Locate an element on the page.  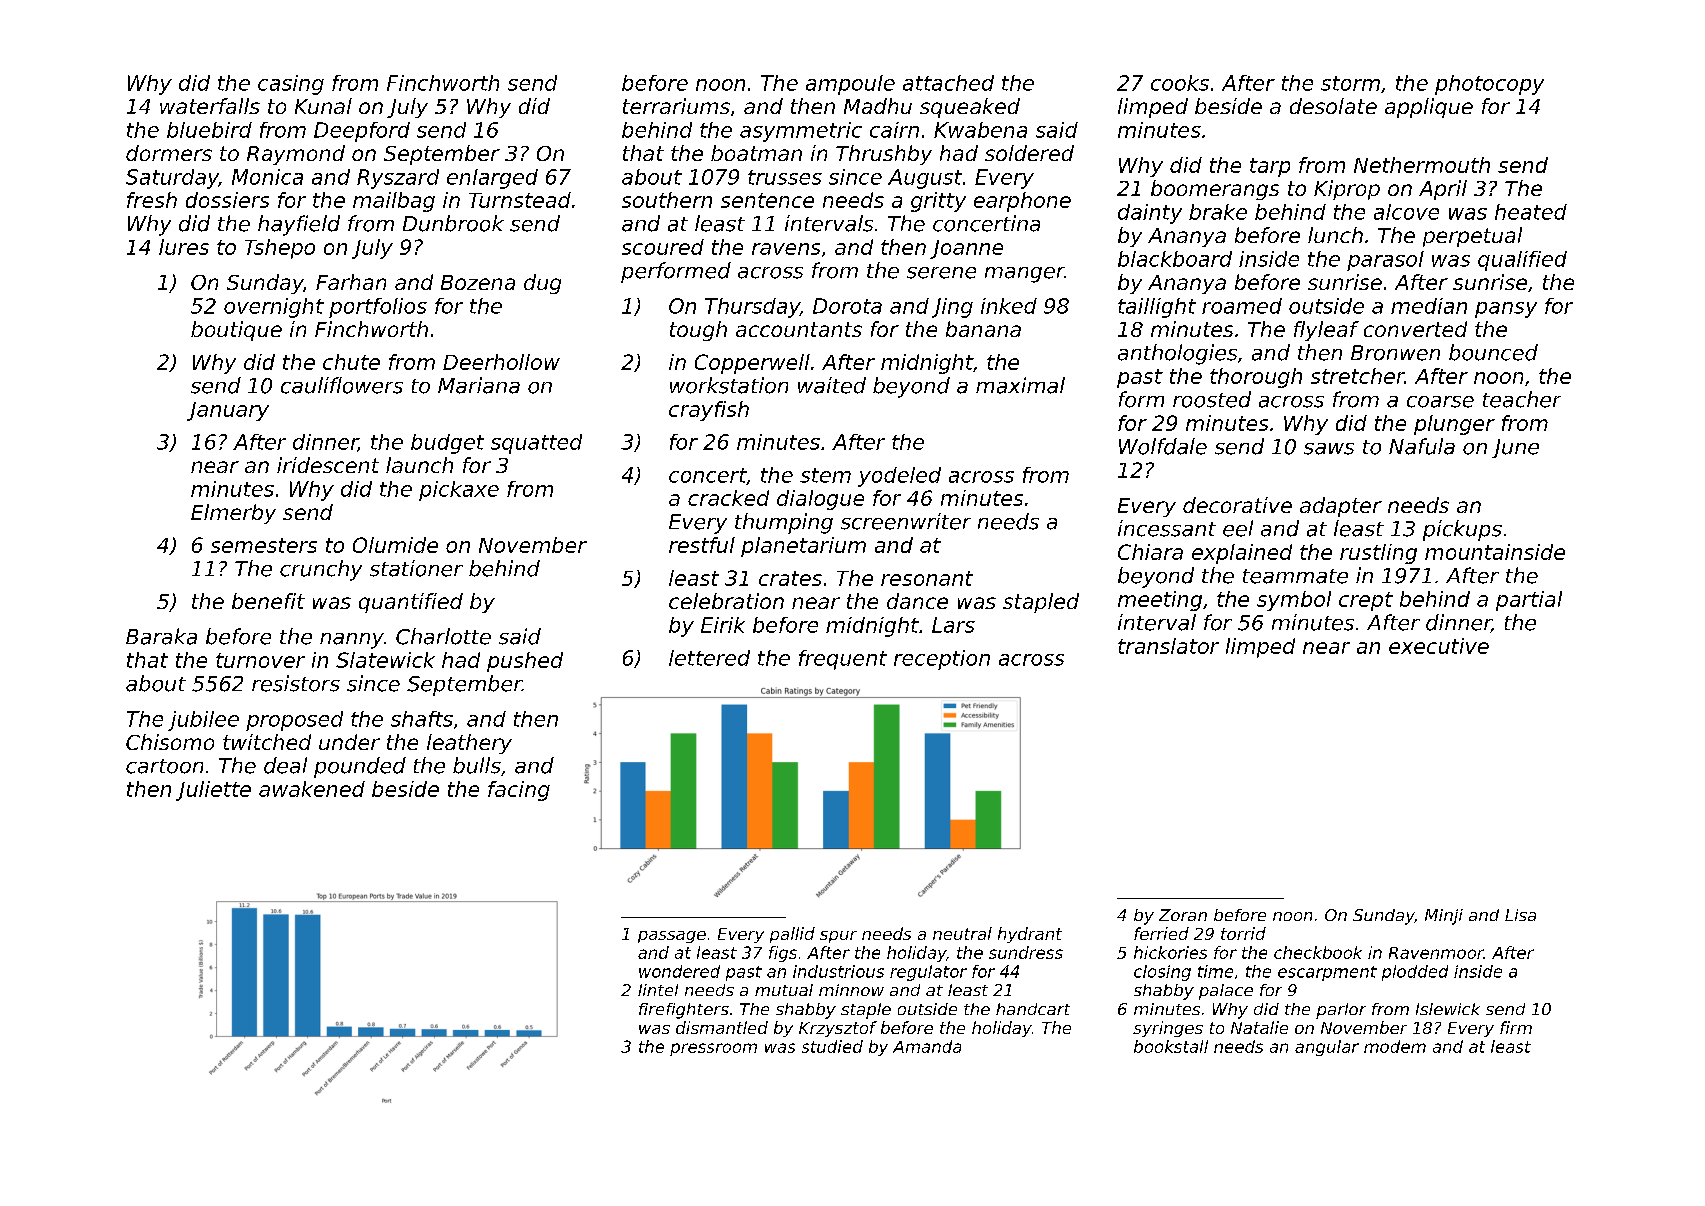
pressroom is located at coordinates (713, 1049).
